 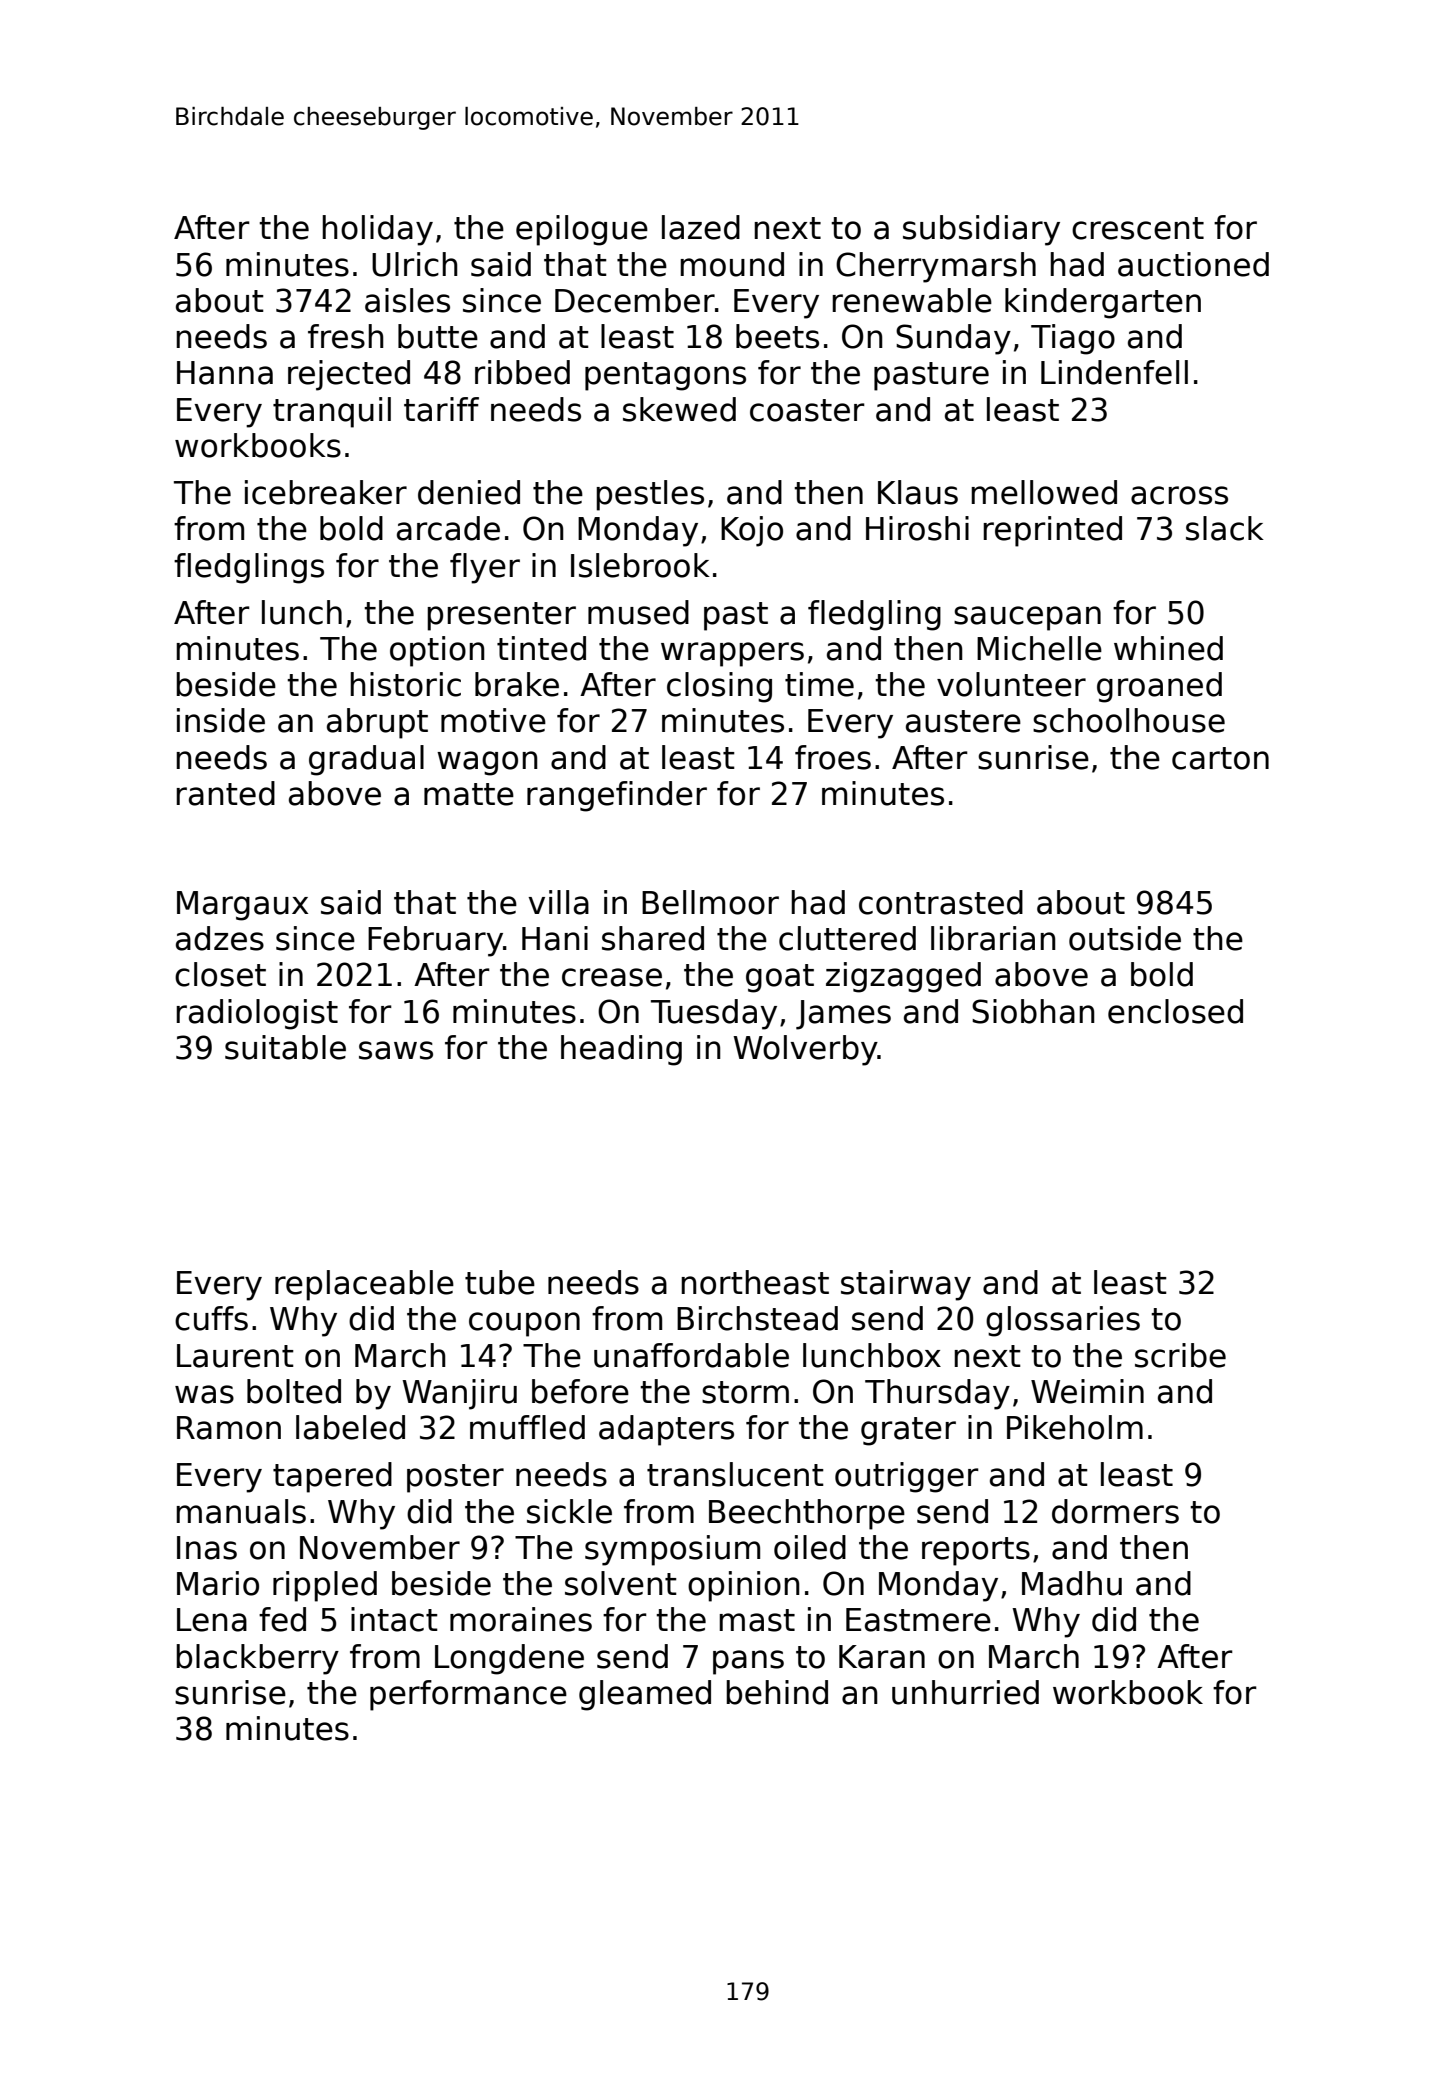 I want to click on mellowed, so click(x=1044, y=492).
